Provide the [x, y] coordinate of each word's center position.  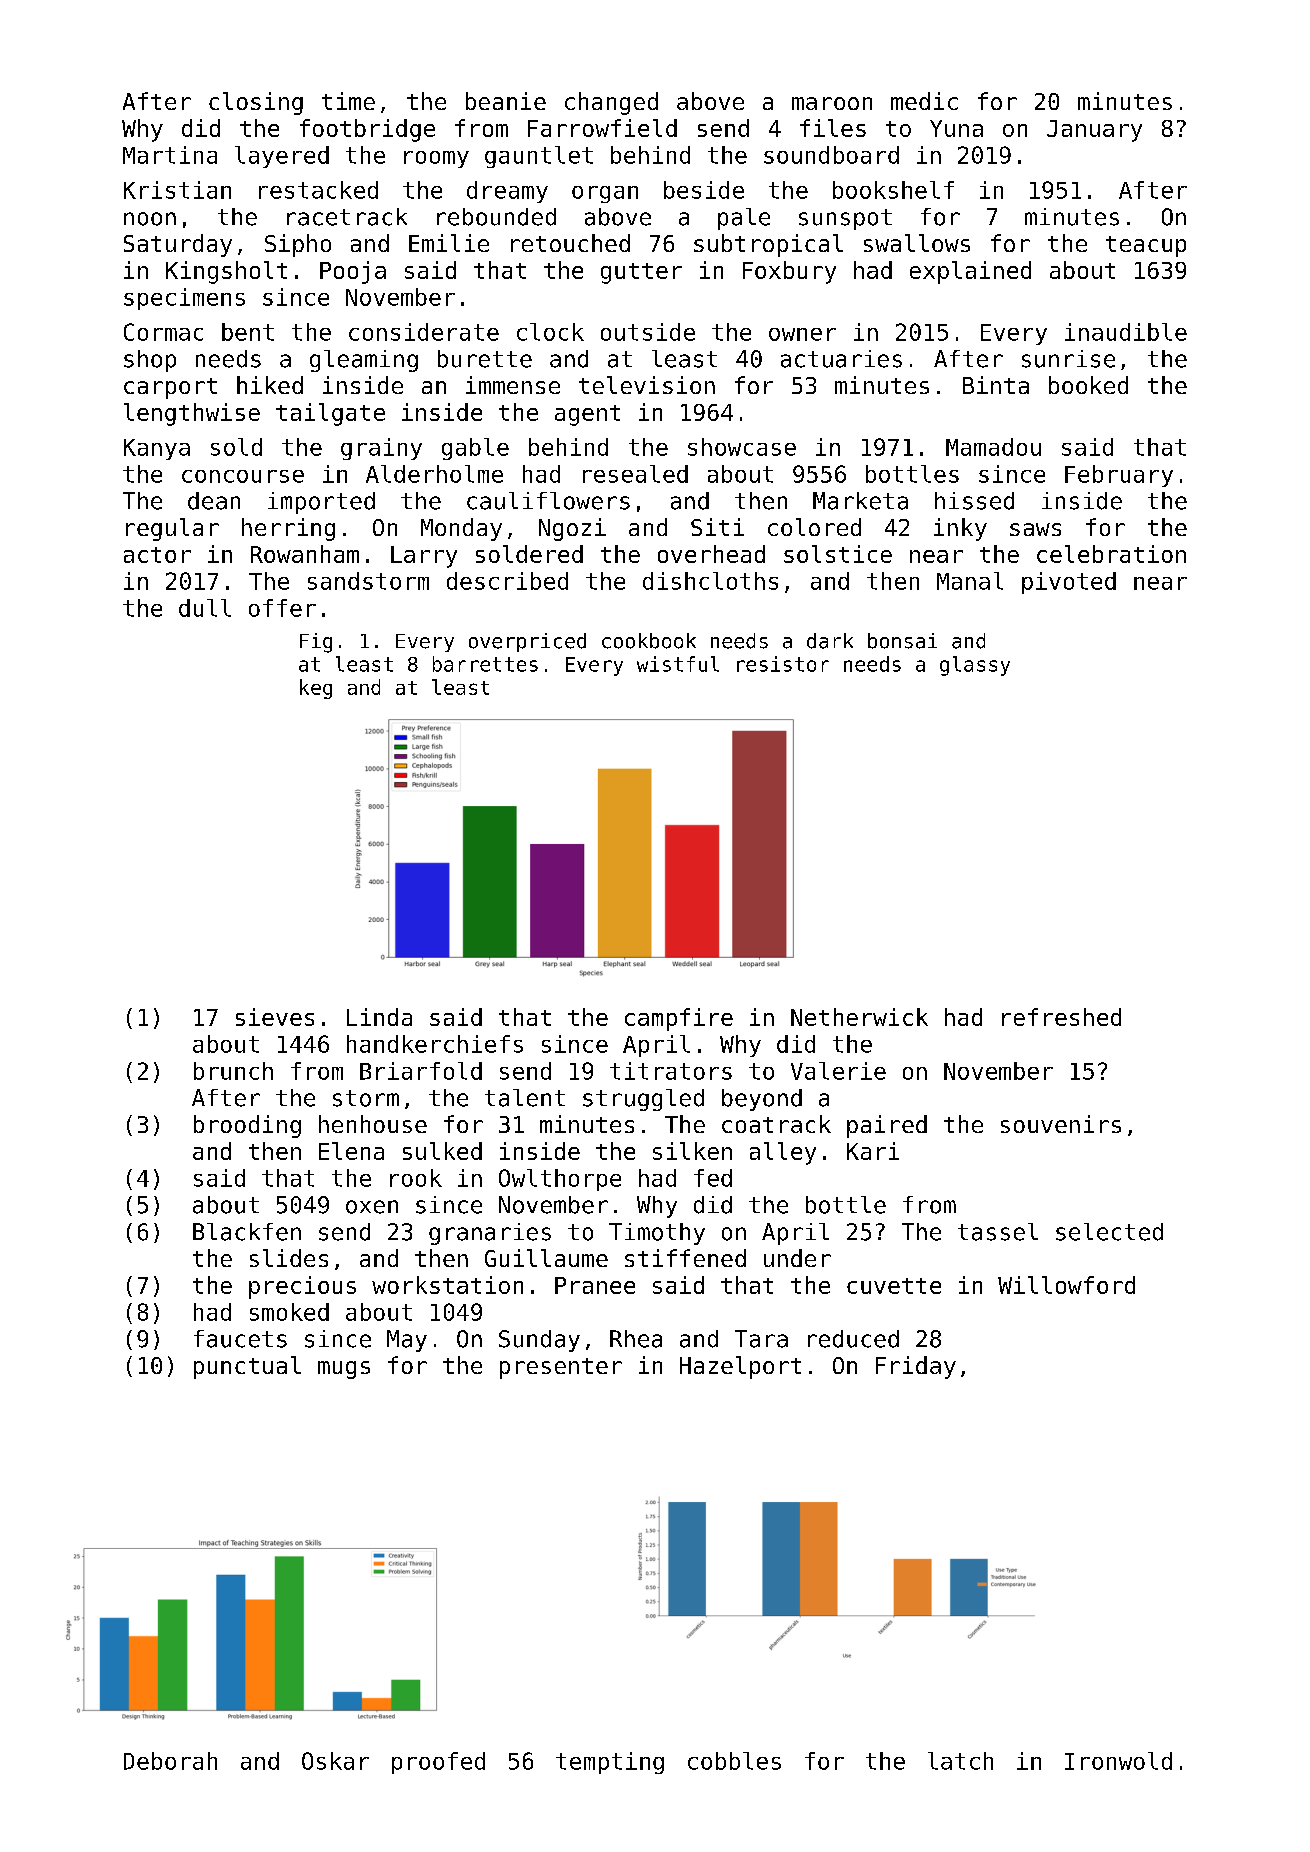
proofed [438, 1763]
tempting [610, 1763]
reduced [853, 1339]
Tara [761, 1339]
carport [170, 388]
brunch [233, 1071]
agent [587, 415]
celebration [1111, 554]
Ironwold [1118, 1761]
